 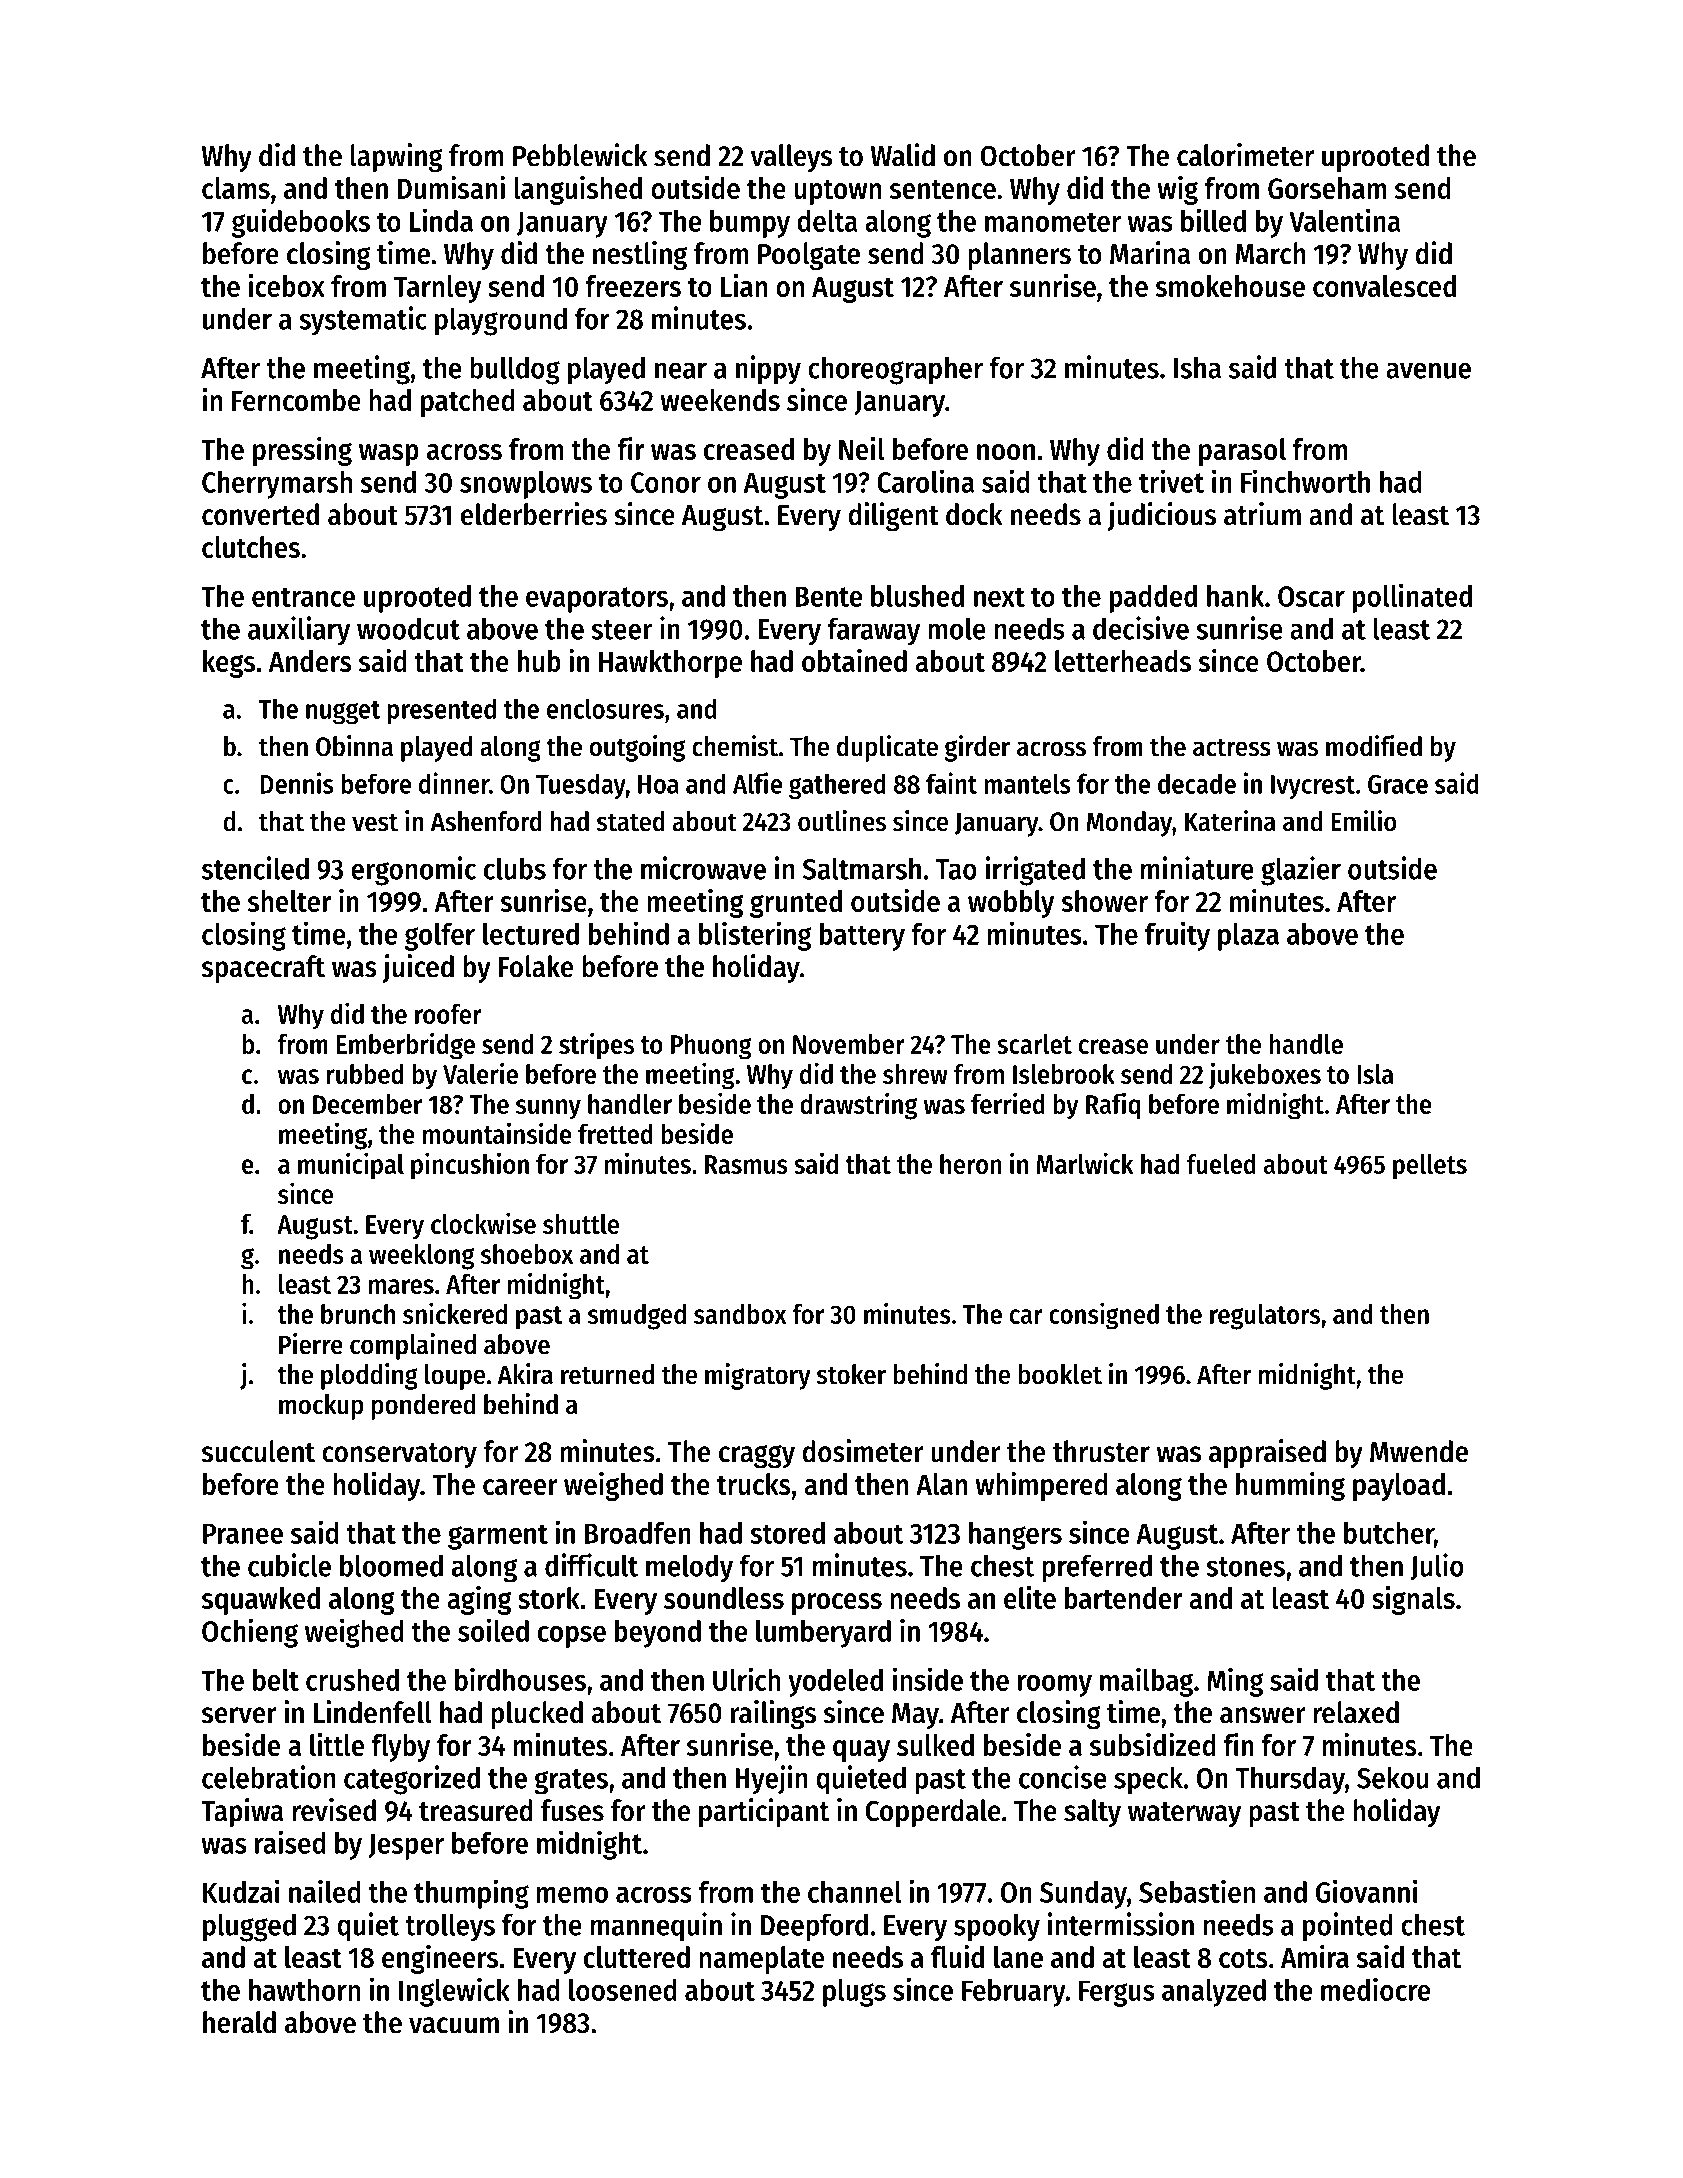 What do you see at coordinates (1384, 286) in the document?
I see `convalesced` at bounding box center [1384, 286].
